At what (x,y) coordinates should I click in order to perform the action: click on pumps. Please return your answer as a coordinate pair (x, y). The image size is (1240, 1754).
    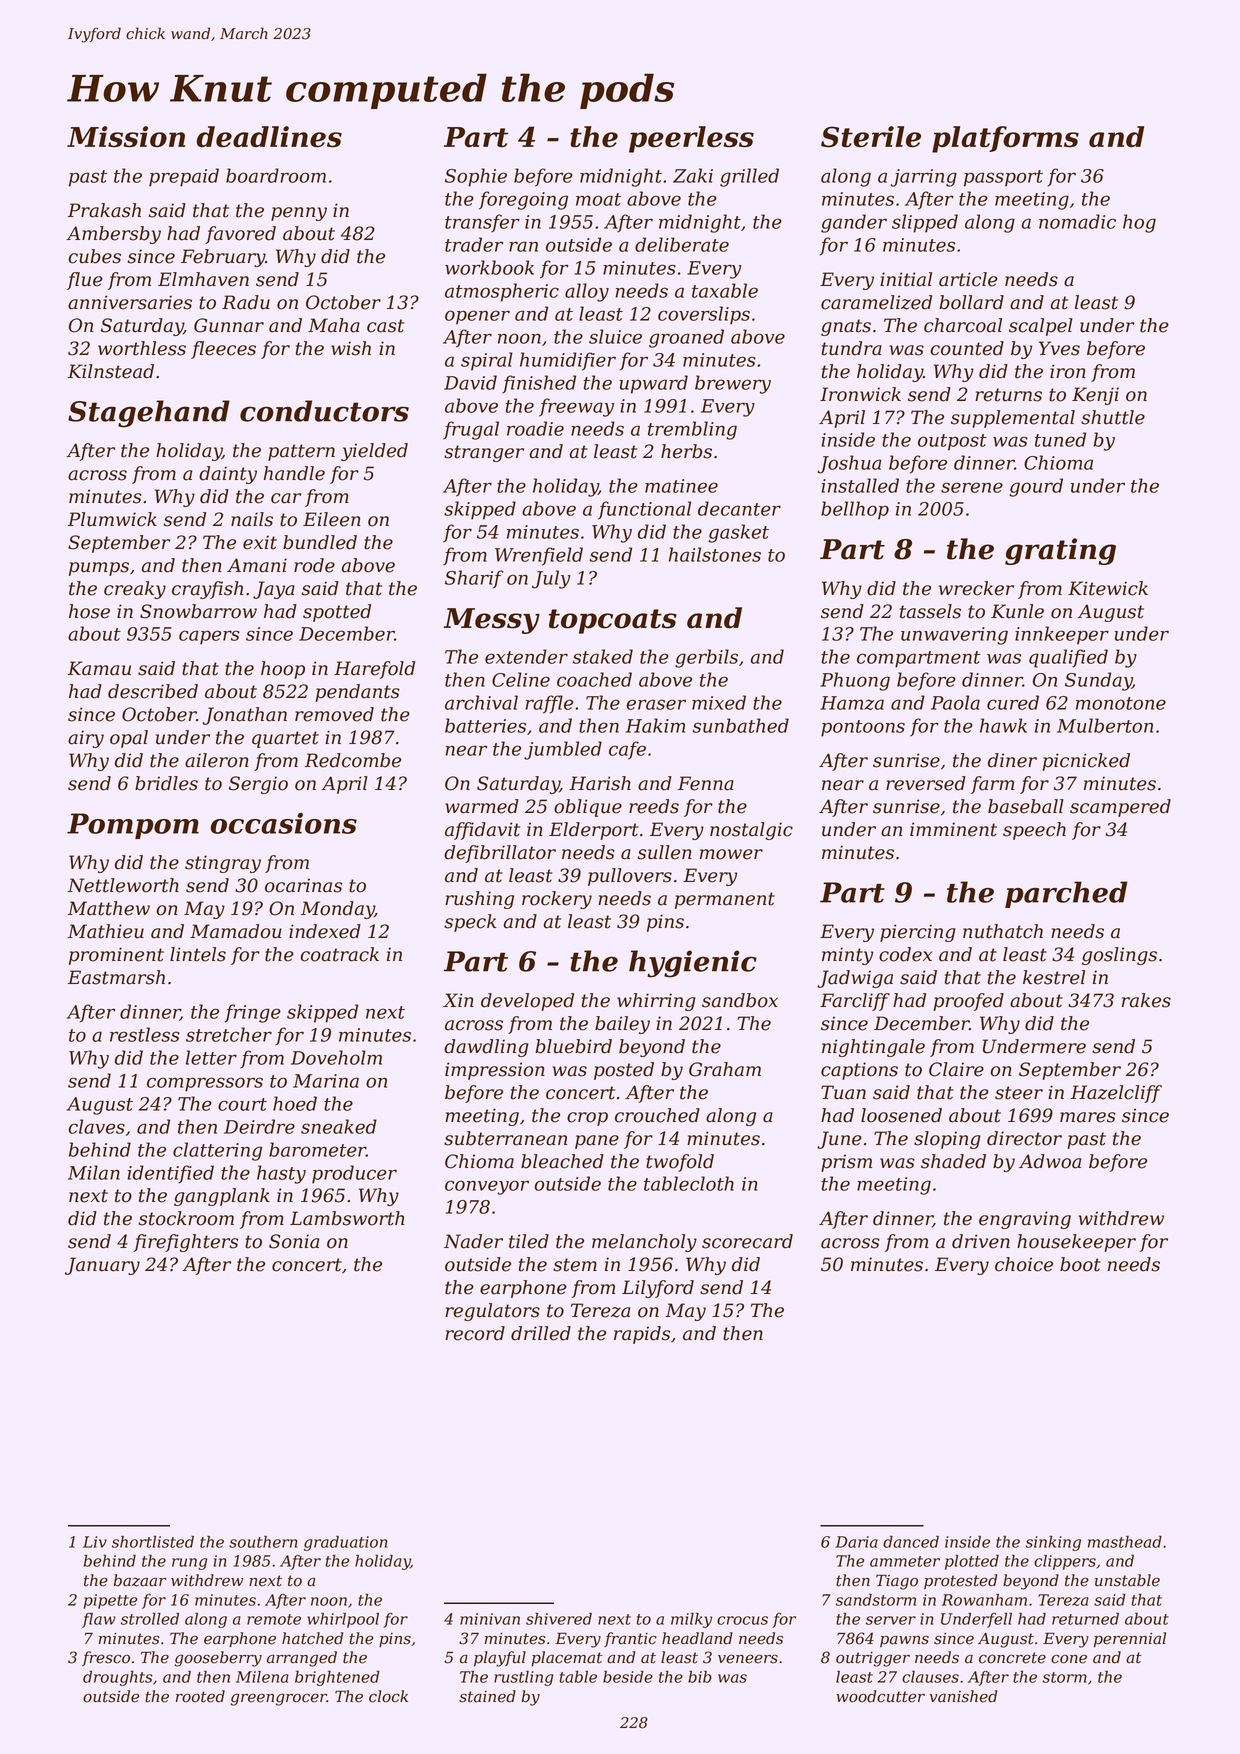
    Looking at the image, I should click on (99, 569).
